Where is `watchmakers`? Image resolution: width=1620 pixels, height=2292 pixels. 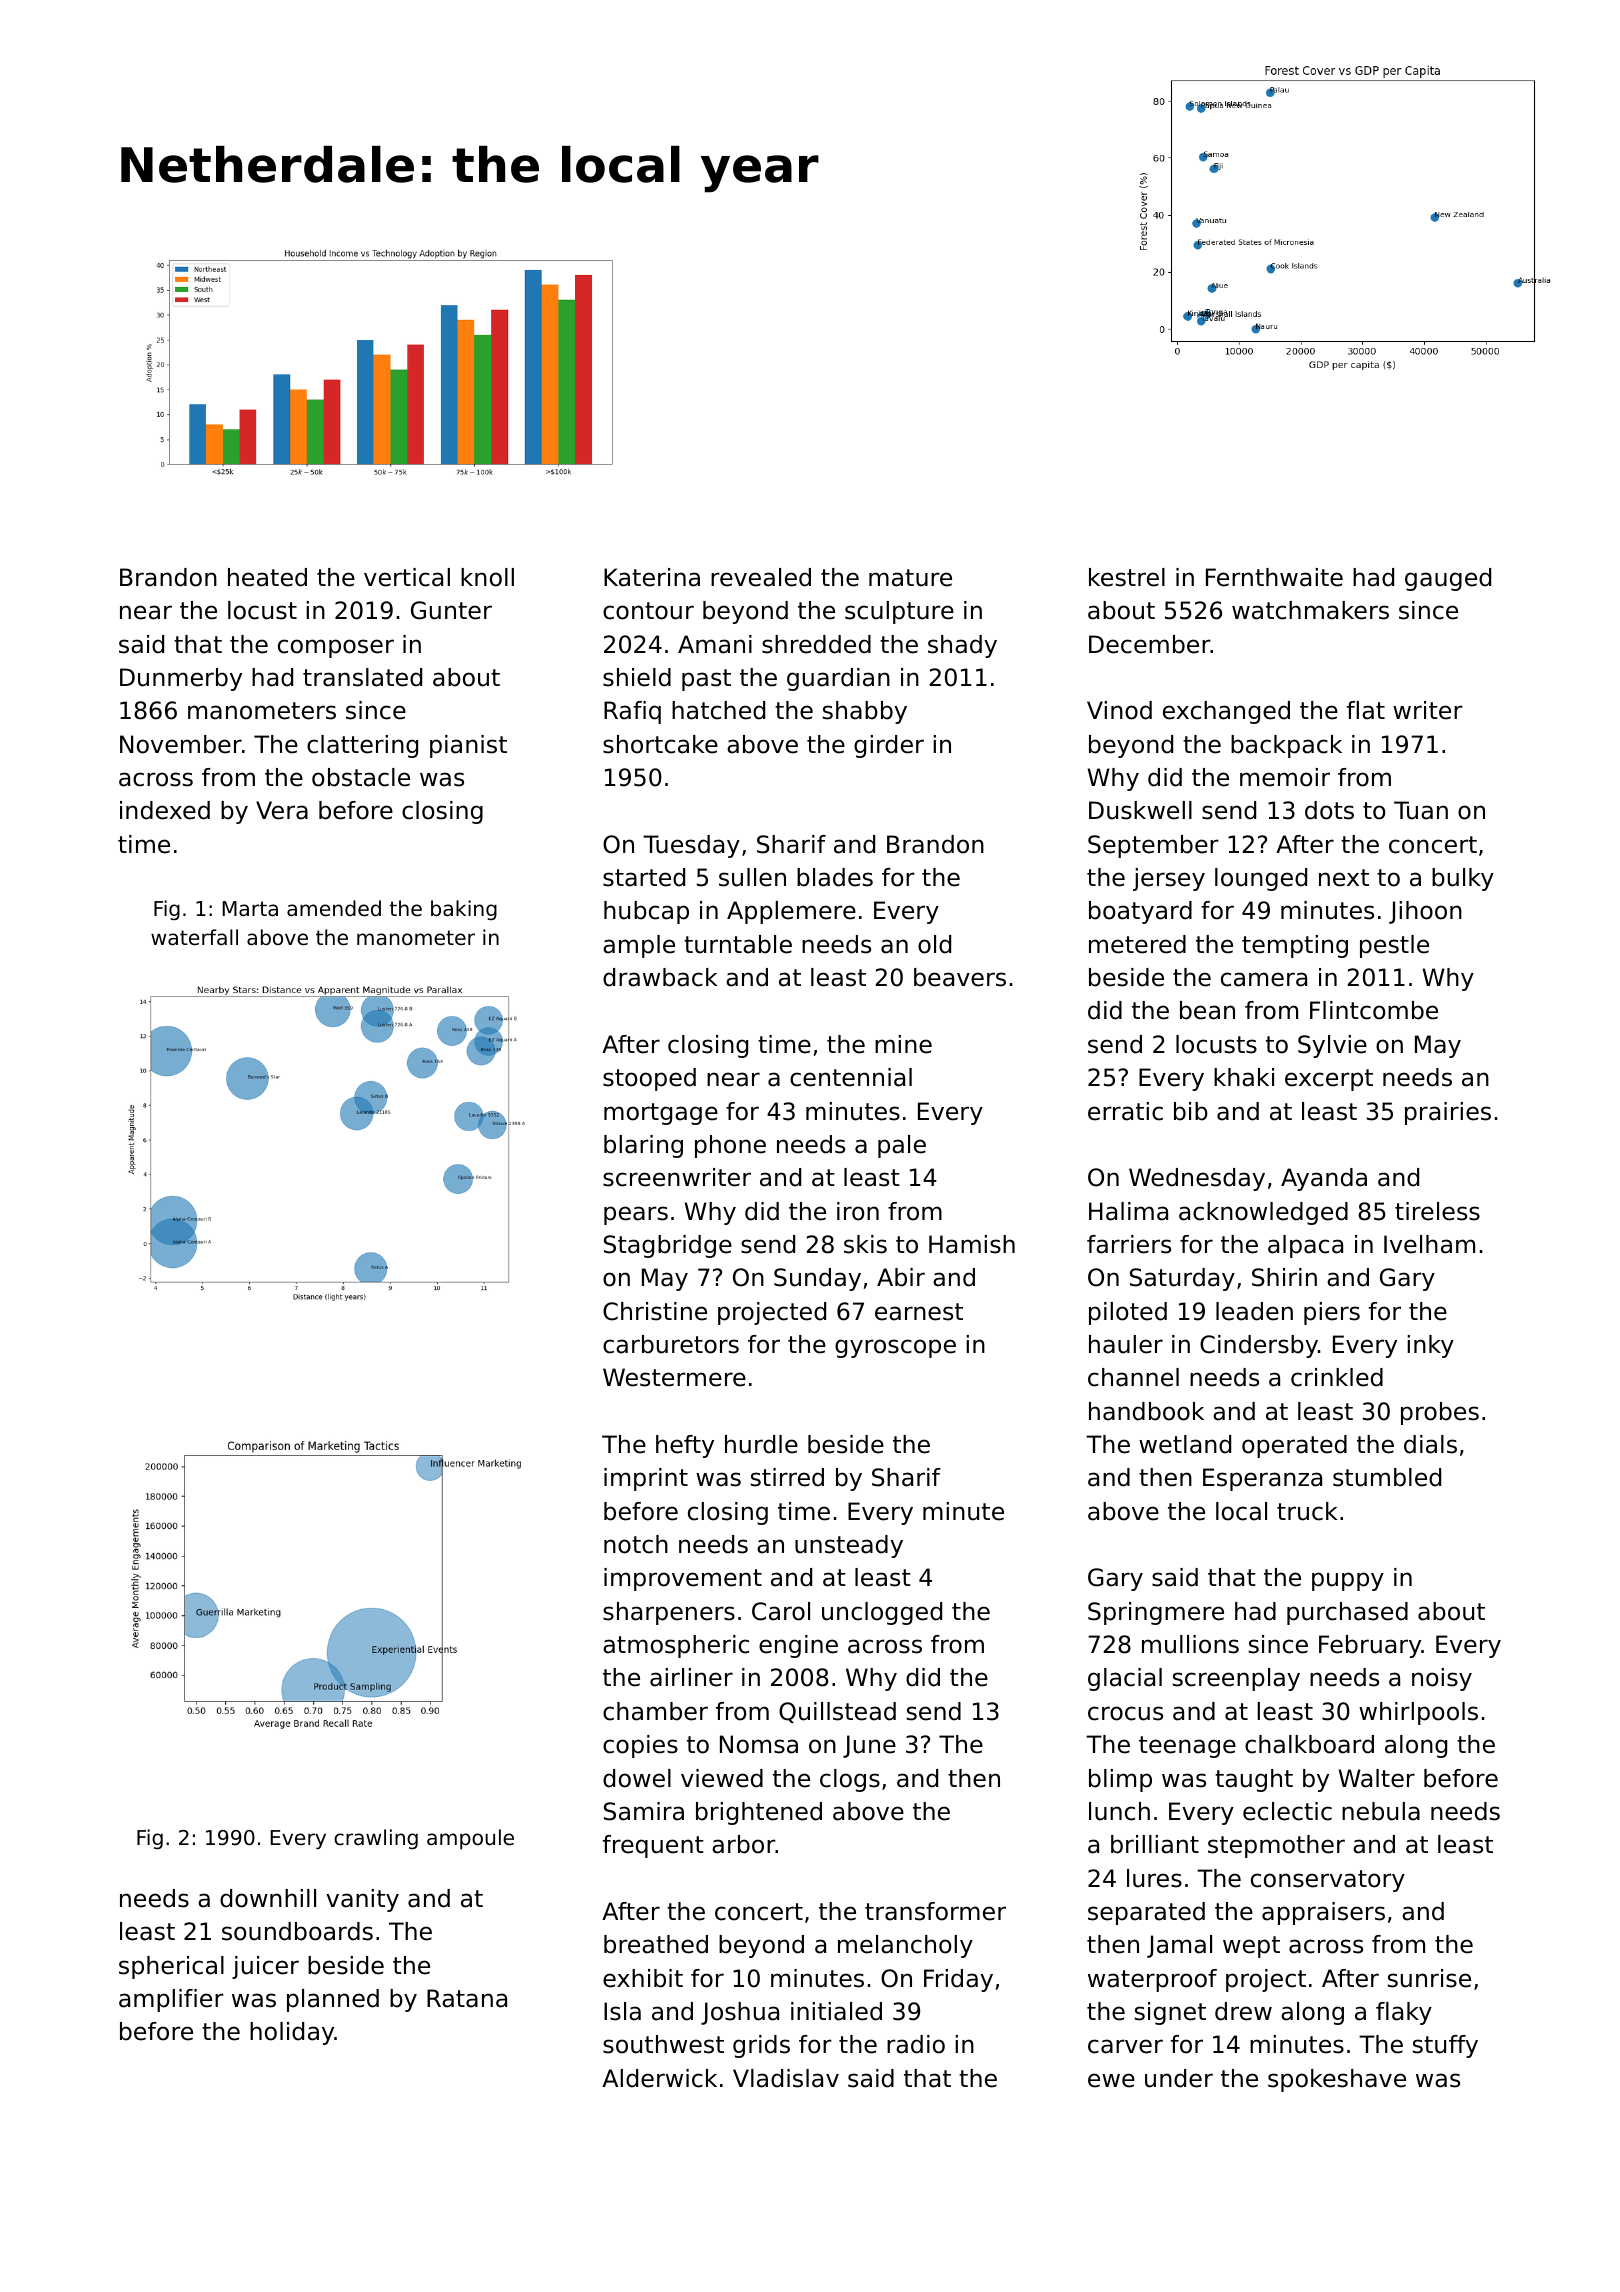 watchmakers is located at coordinates (1310, 610).
